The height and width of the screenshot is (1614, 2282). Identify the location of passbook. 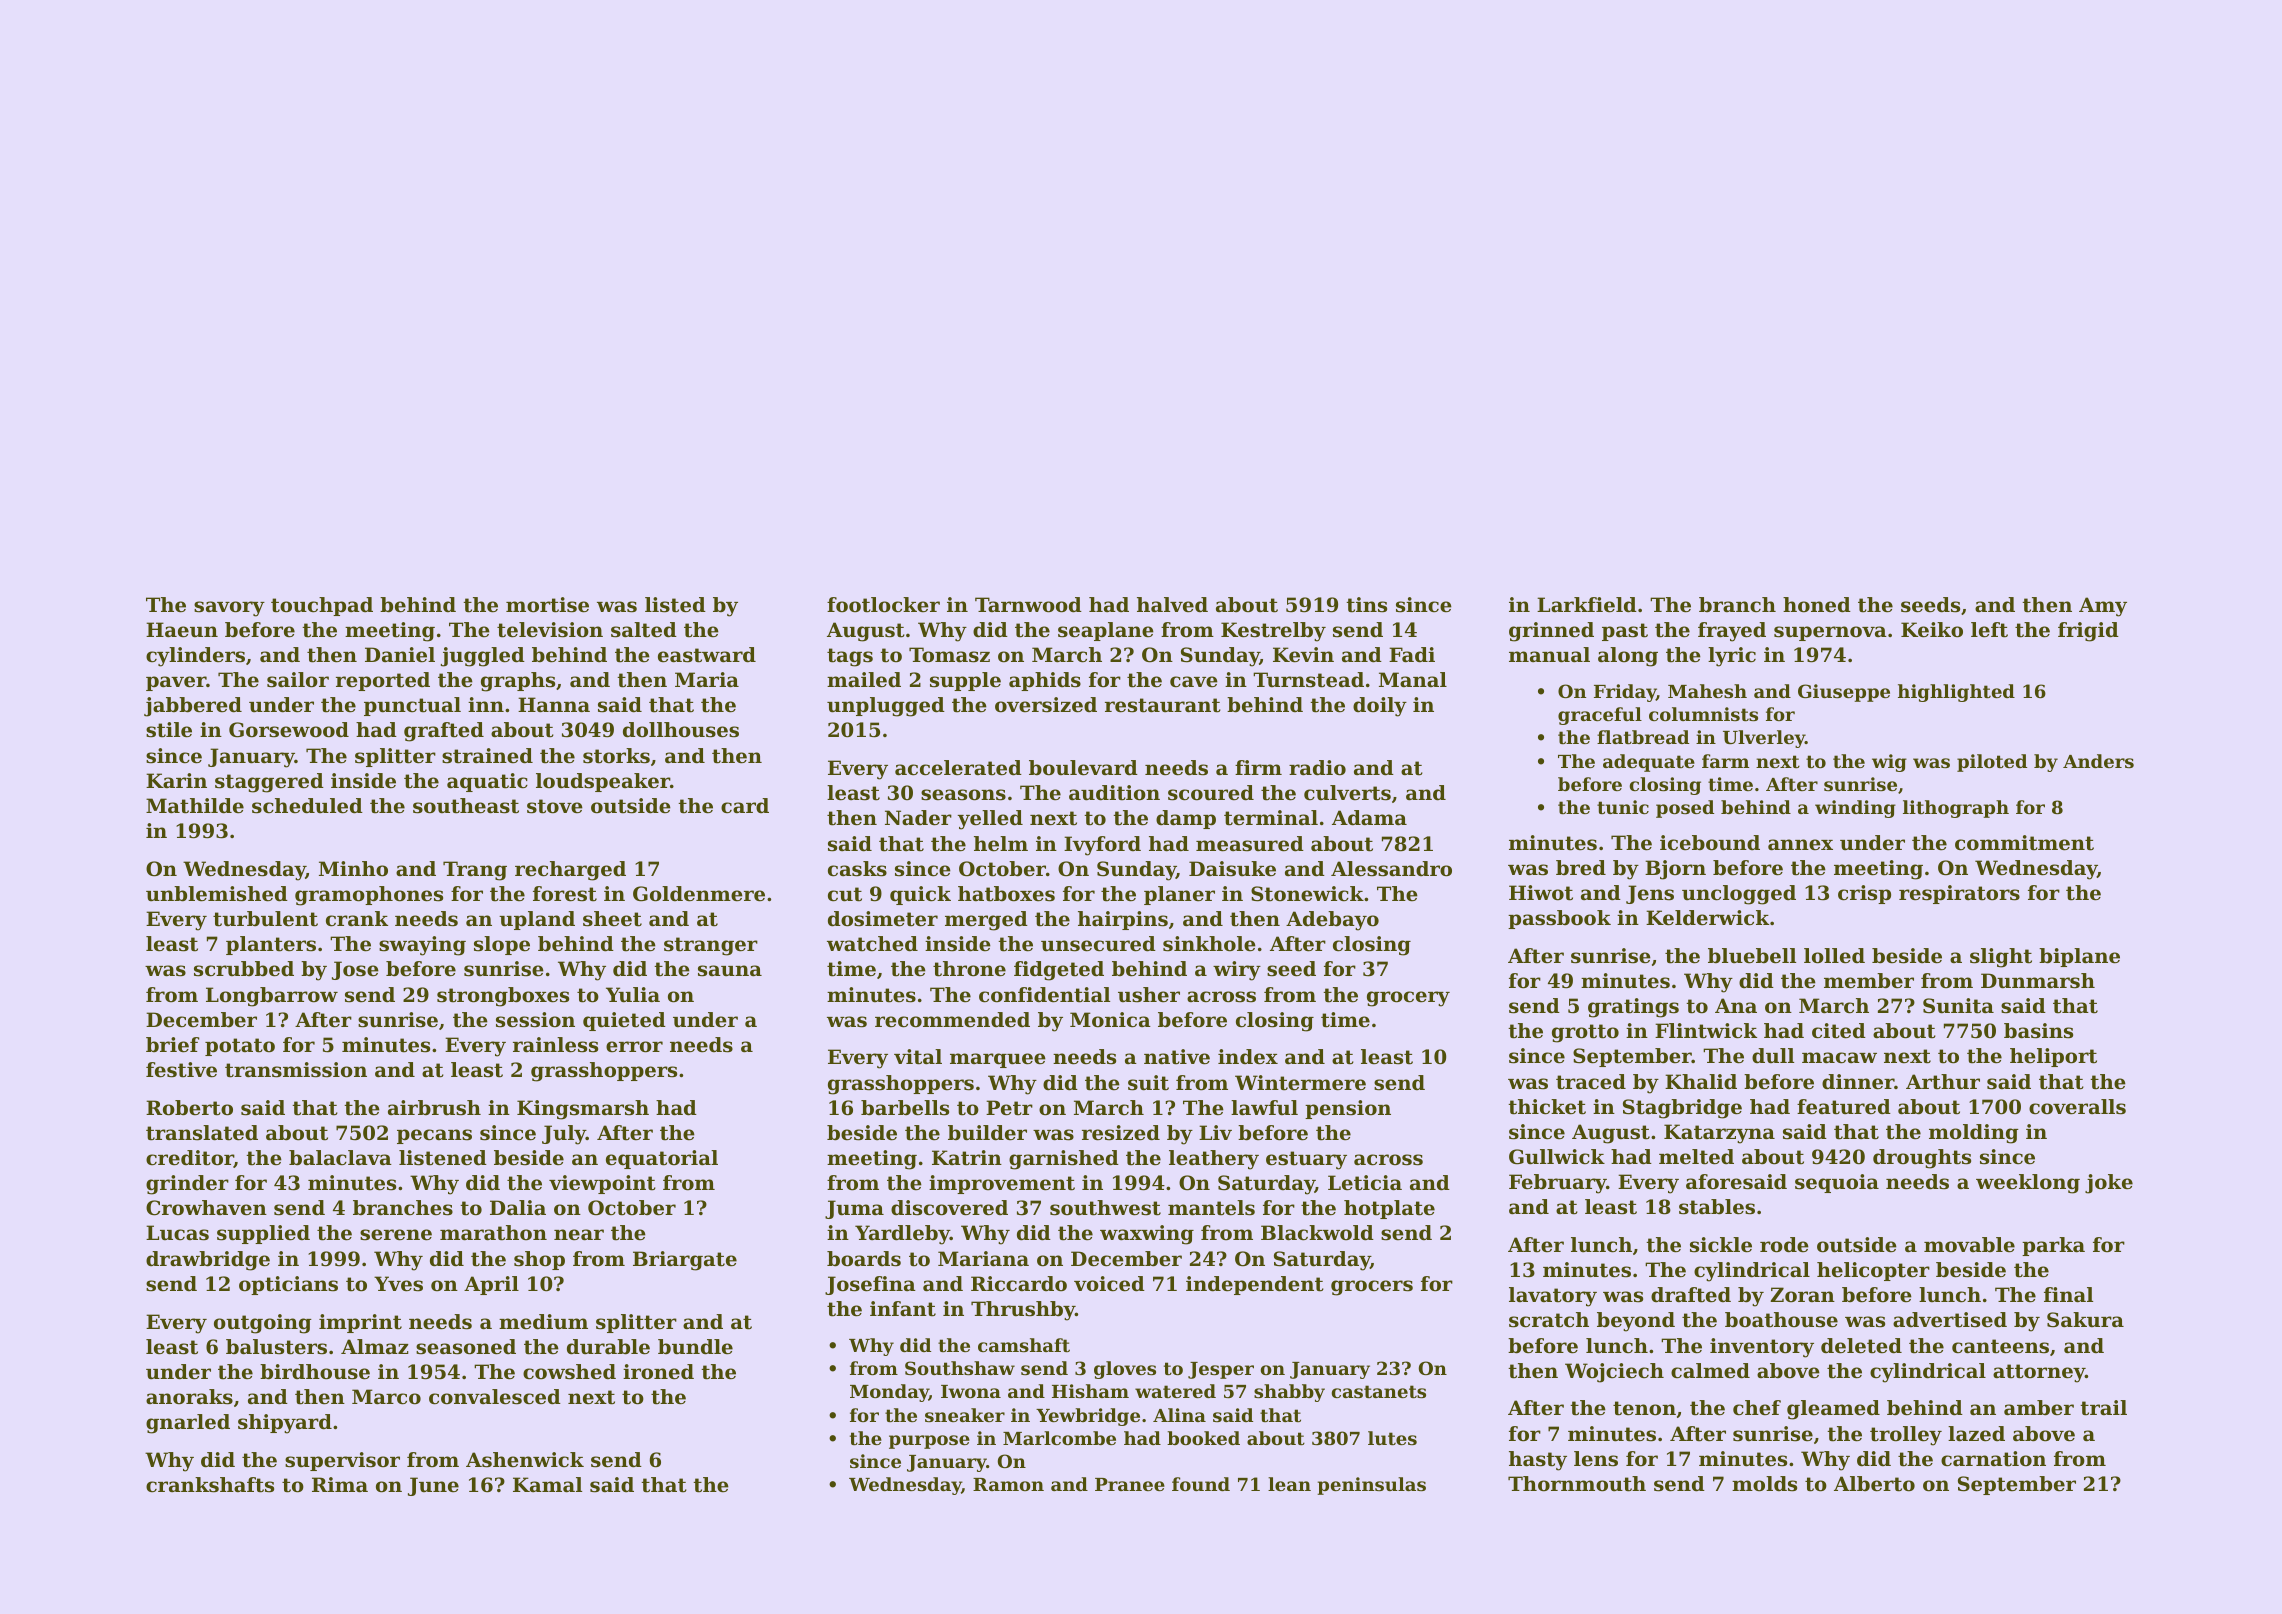
(1559, 919).
